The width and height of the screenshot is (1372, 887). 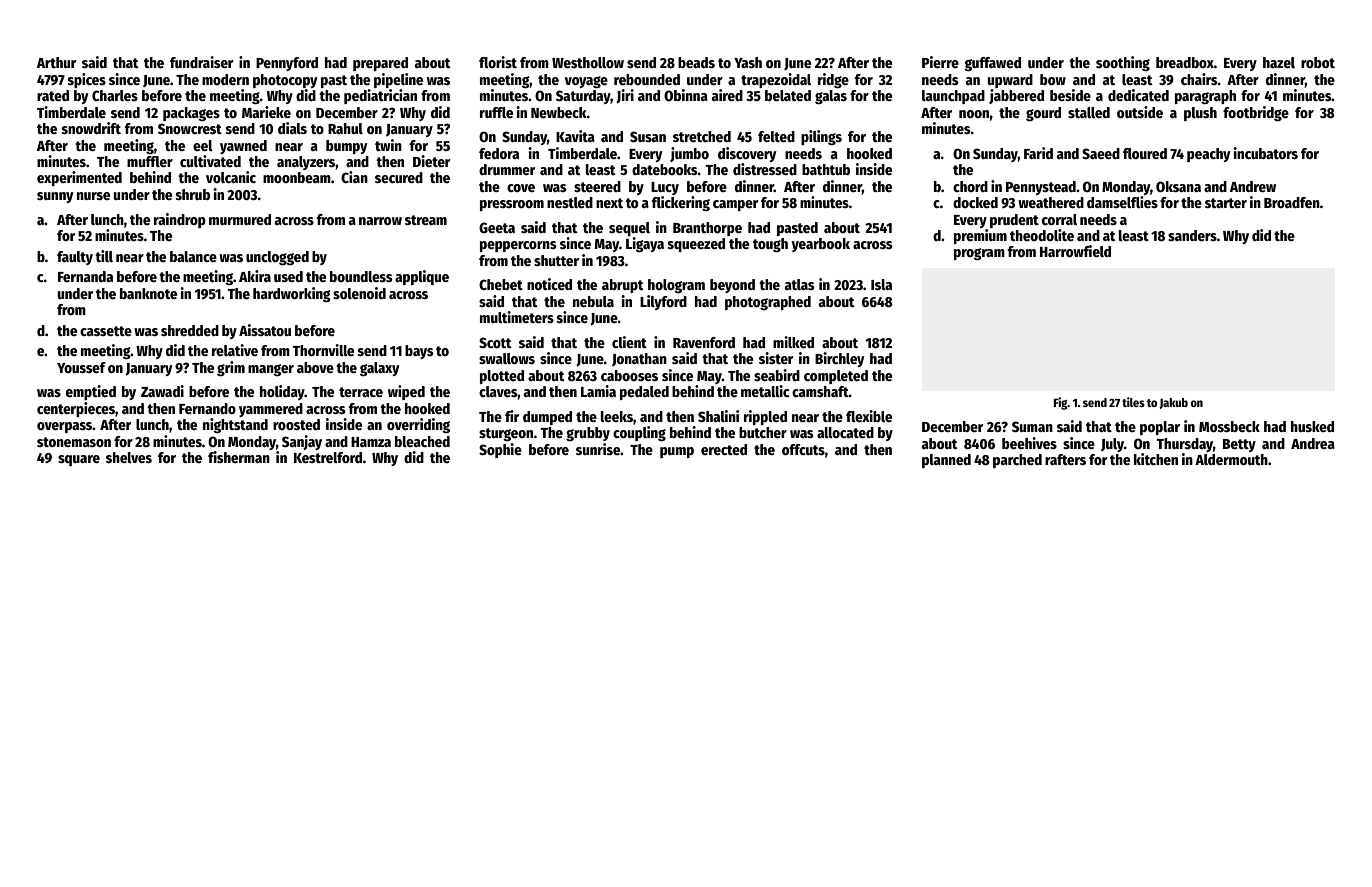 I want to click on holiday, so click(x=282, y=392).
